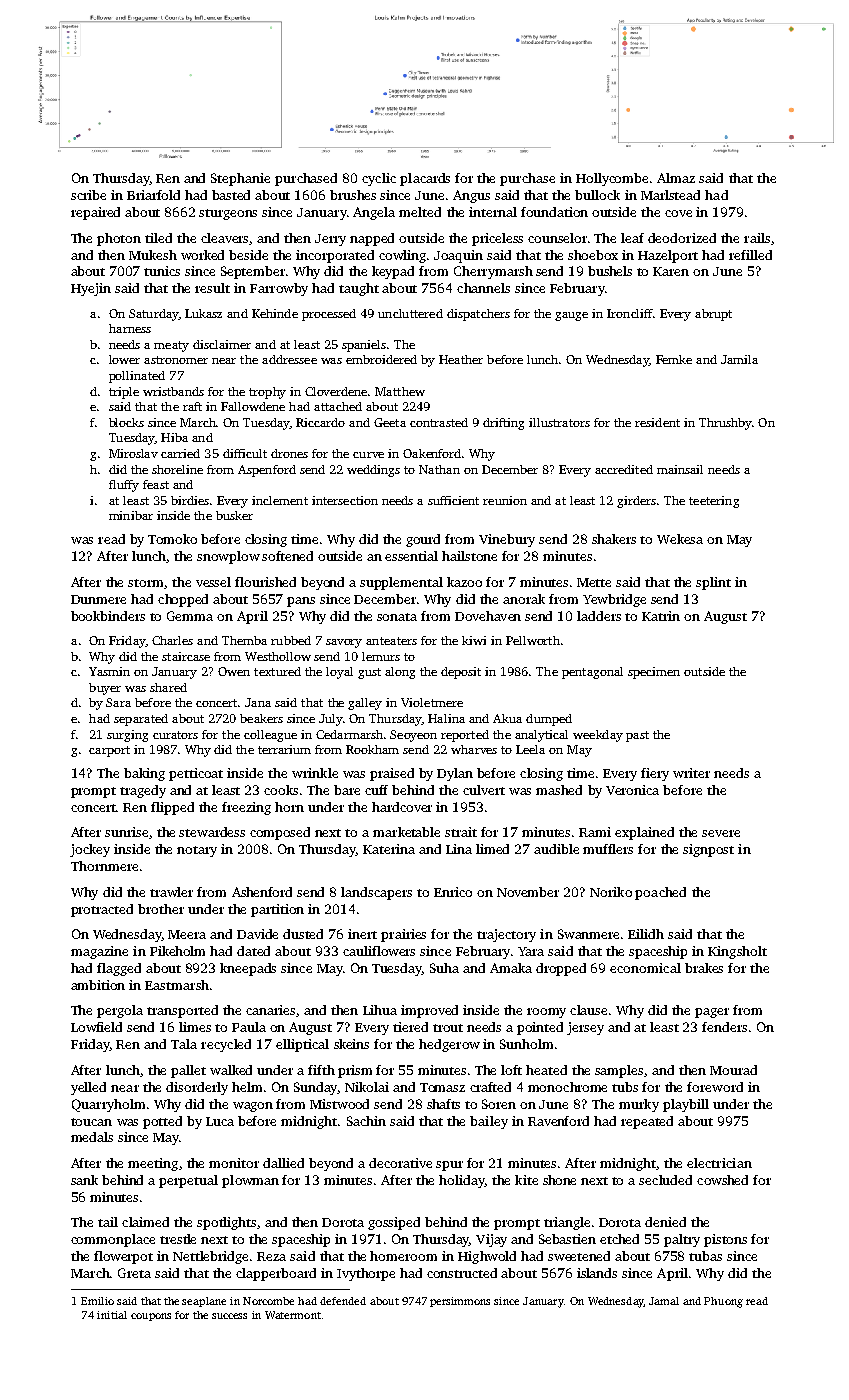 The width and height of the image is (849, 1400). What do you see at coordinates (676, 178) in the image?
I see `Almaz` at bounding box center [676, 178].
